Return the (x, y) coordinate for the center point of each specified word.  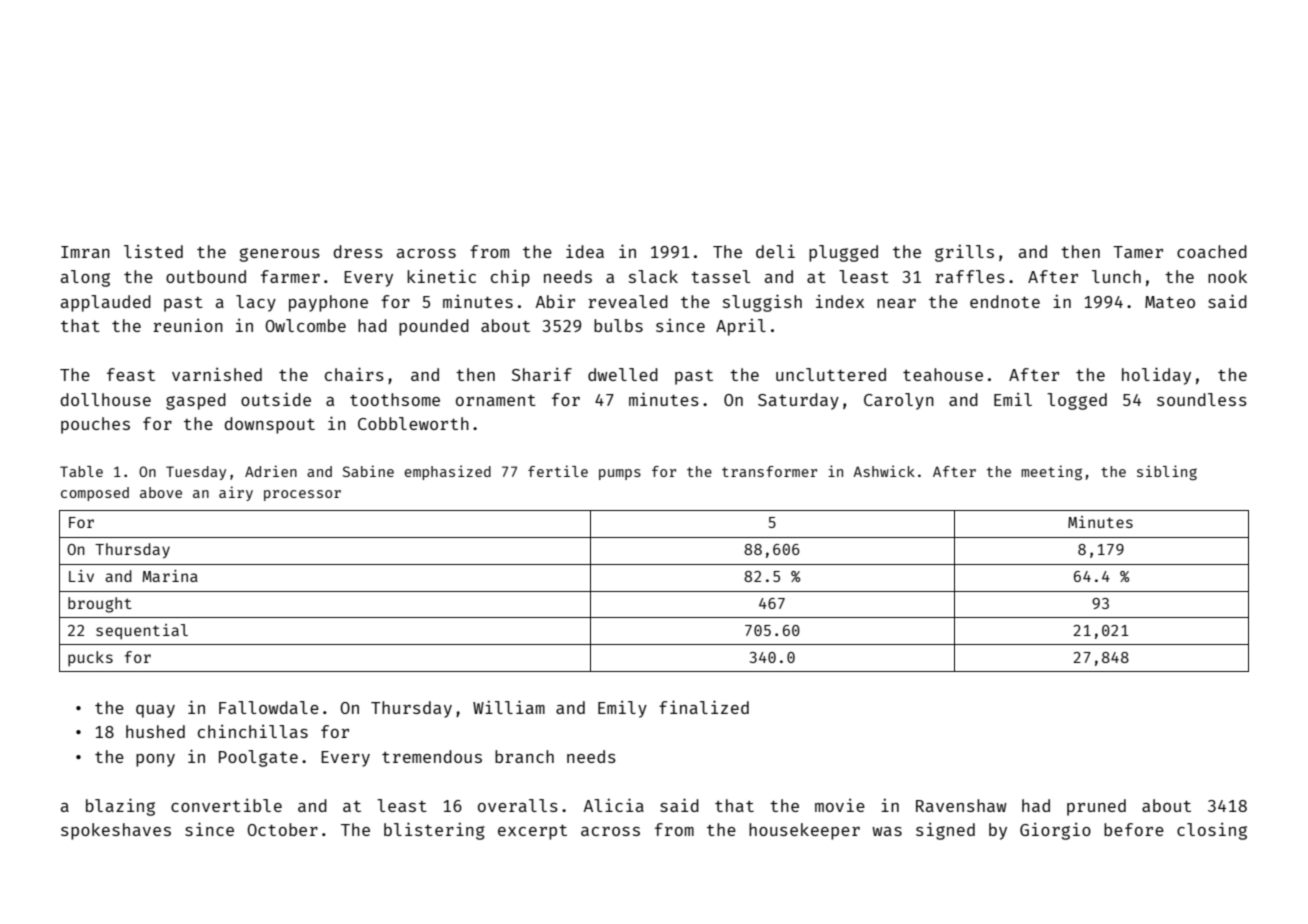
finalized (704, 707)
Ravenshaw (961, 805)
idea (585, 251)
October (282, 829)
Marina (170, 576)
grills (964, 253)
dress (358, 251)
